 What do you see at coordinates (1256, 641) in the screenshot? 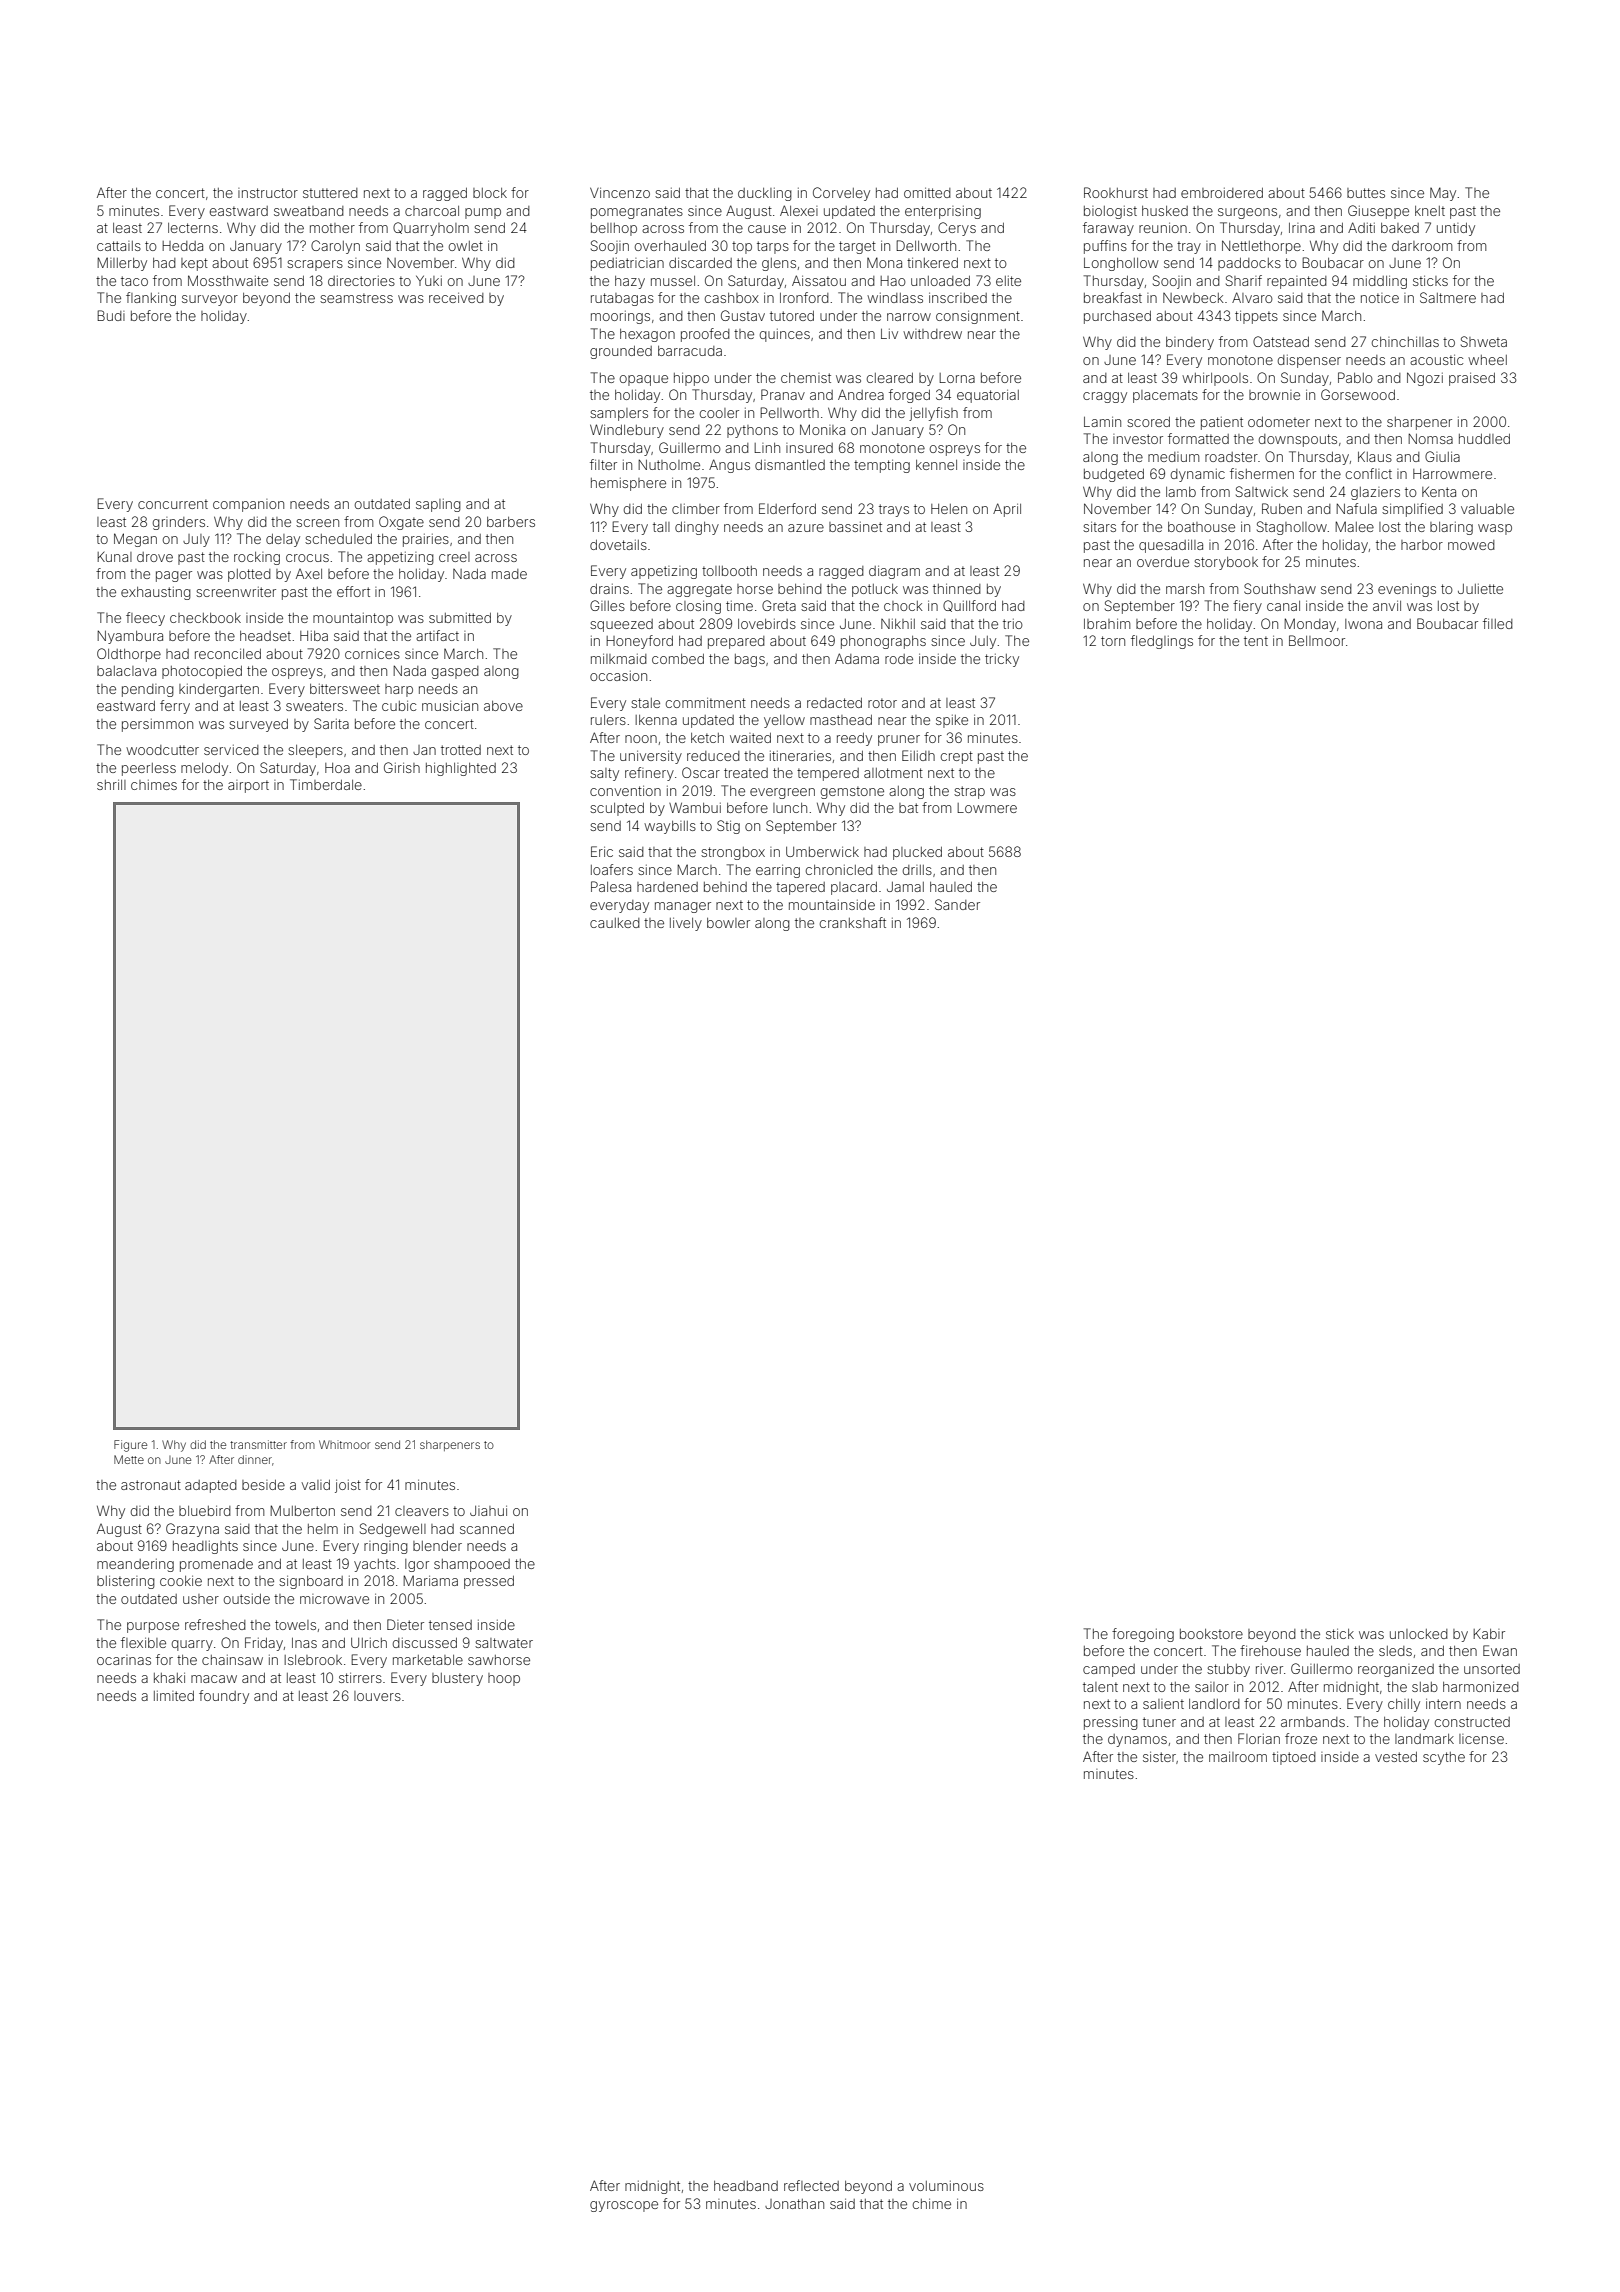
I see `tent` at bounding box center [1256, 641].
